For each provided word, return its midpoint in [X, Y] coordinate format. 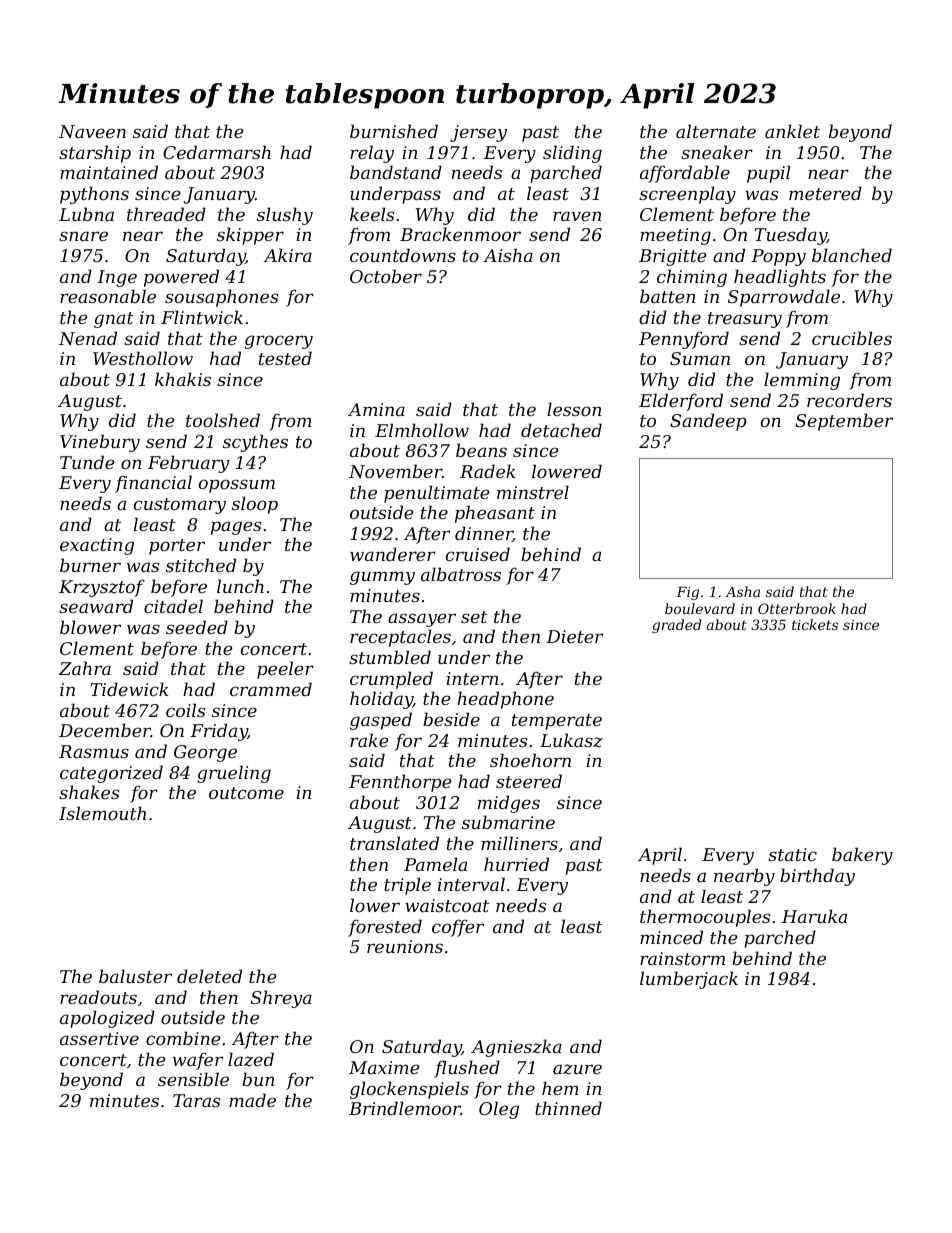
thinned [568, 1108]
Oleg [499, 1110]
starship [95, 154]
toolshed [223, 420]
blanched [852, 255]
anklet [792, 131]
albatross [461, 574]
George [205, 753]
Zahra [85, 668]
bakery [862, 856]
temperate [557, 722]
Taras [196, 1100]
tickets [815, 624]
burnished [394, 131]
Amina [376, 409]
